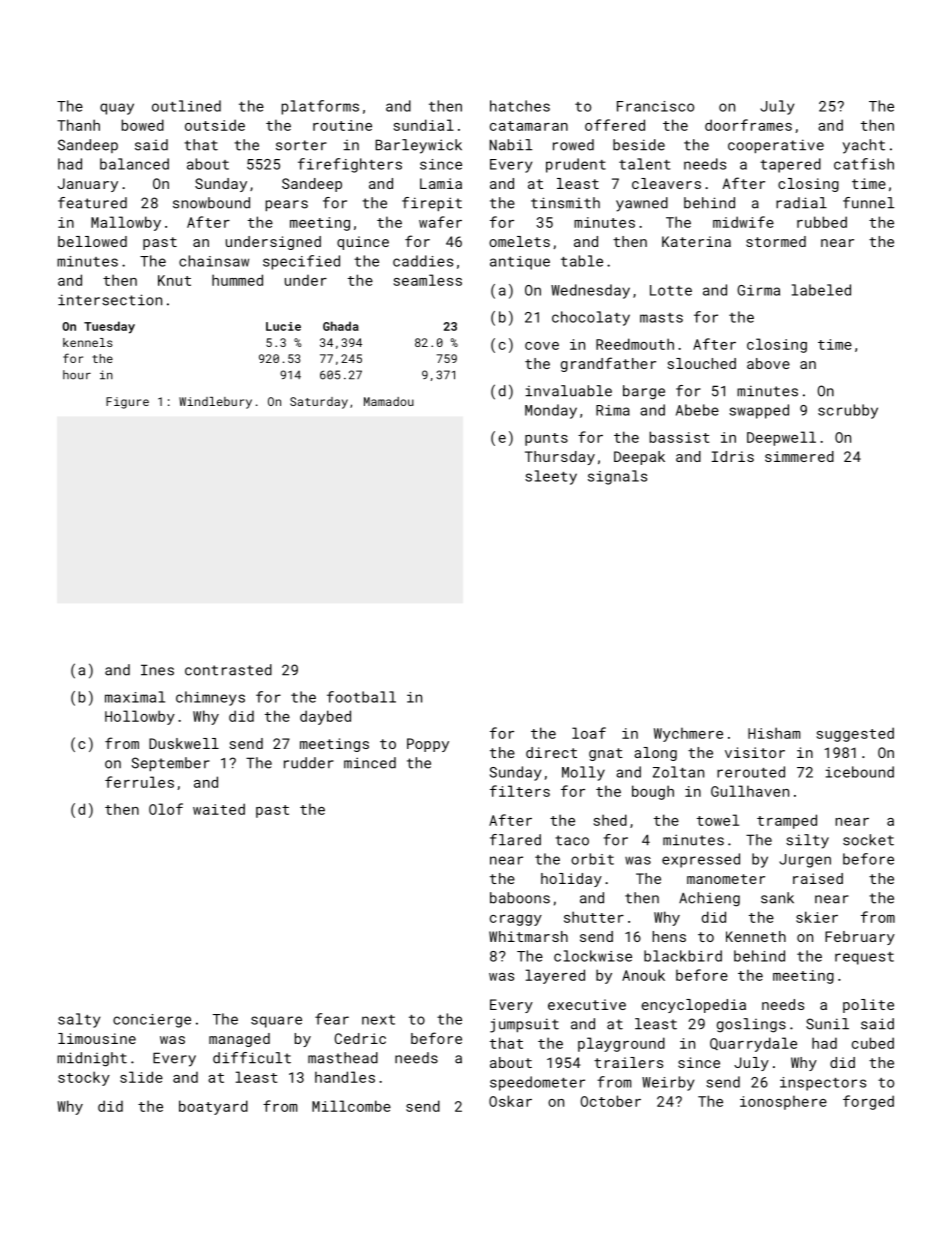  I want to click on Olof, so click(166, 809).
